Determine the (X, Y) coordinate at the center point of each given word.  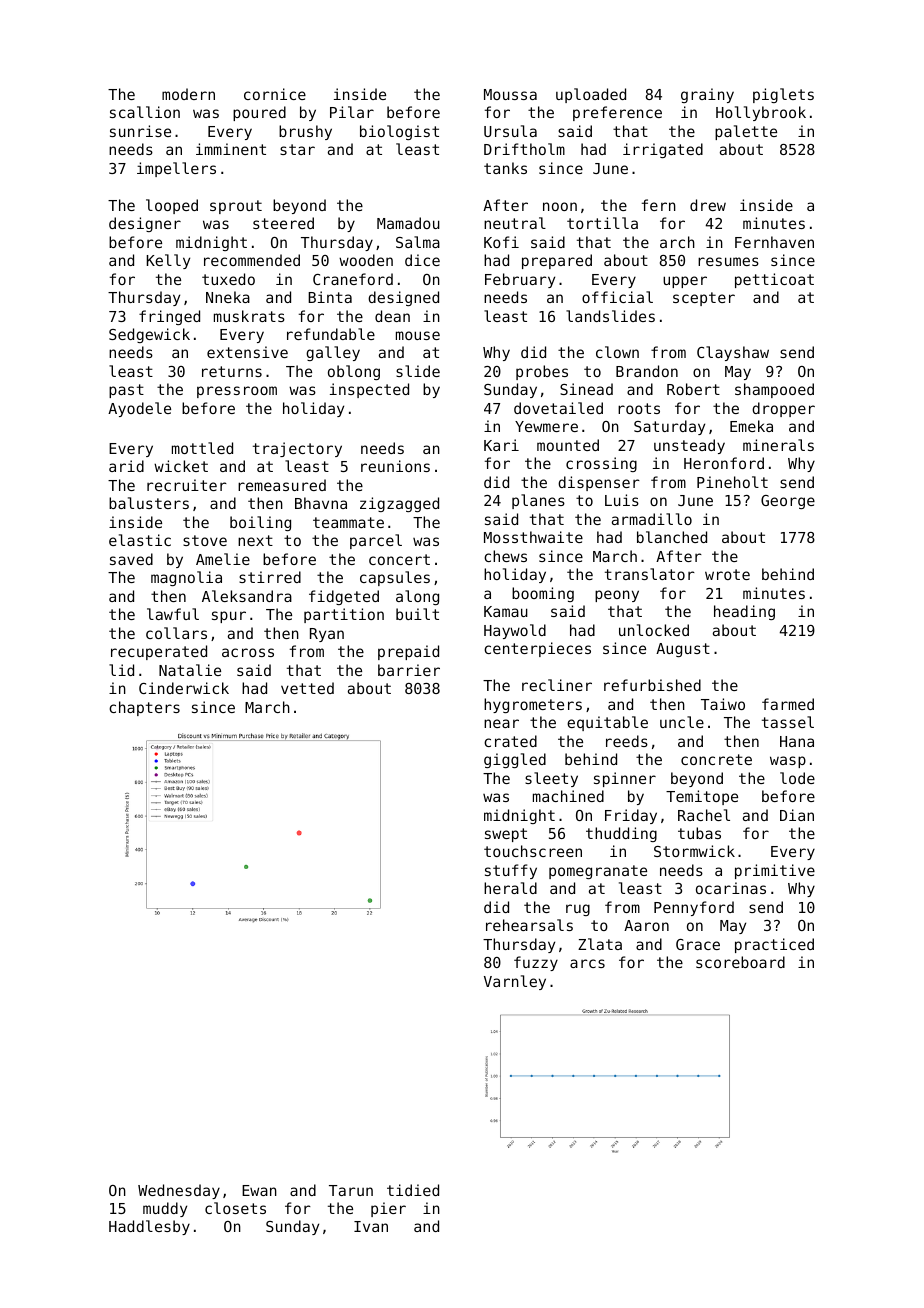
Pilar (352, 112)
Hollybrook (761, 113)
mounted (568, 445)
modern (188, 94)
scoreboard (740, 962)
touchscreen (533, 851)
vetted (307, 688)
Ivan (371, 1226)
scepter (704, 299)
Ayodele (139, 409)
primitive (775, 871)
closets (235, 1208)
